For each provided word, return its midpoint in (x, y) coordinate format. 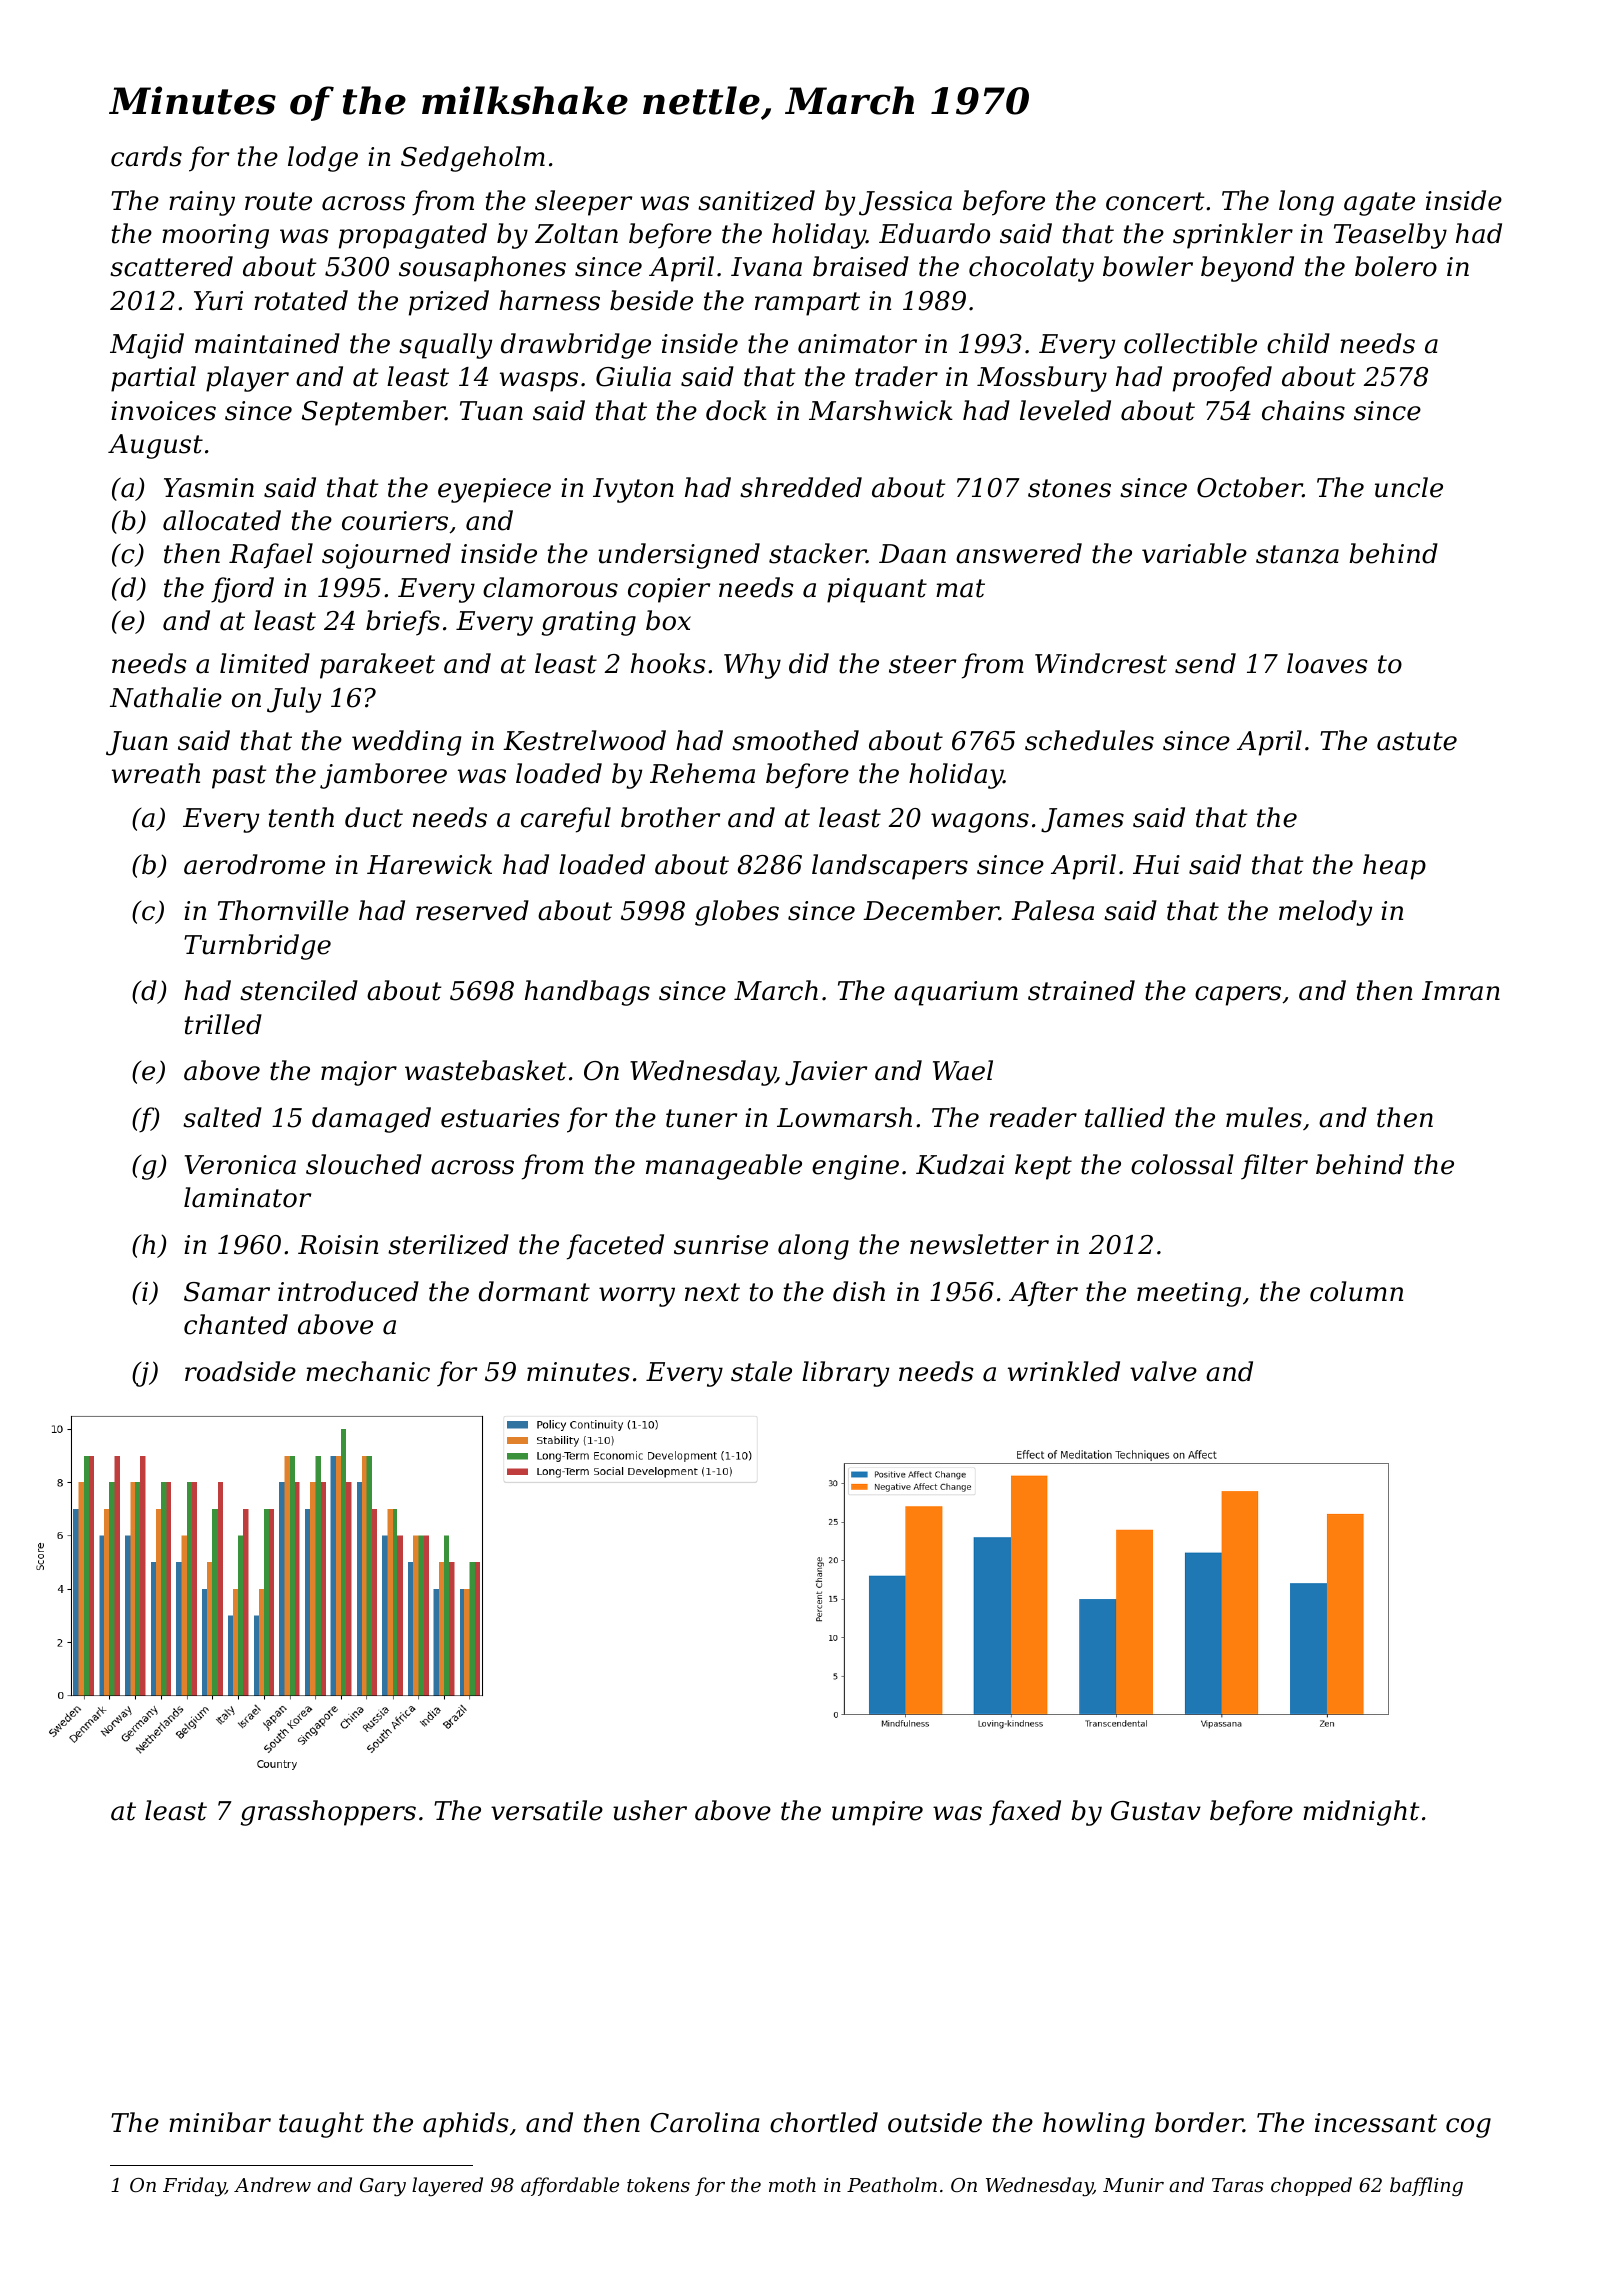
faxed (1025, 1813)
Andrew (272, 2184)
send (1205, 663)
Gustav (1156, 1811)
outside (935, 2122)
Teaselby (1390, 236)
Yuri (218, 301)
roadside (240, 1371)
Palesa (1052, 910)
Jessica (905, 203)
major (359, 1073)
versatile (547, 1810)
